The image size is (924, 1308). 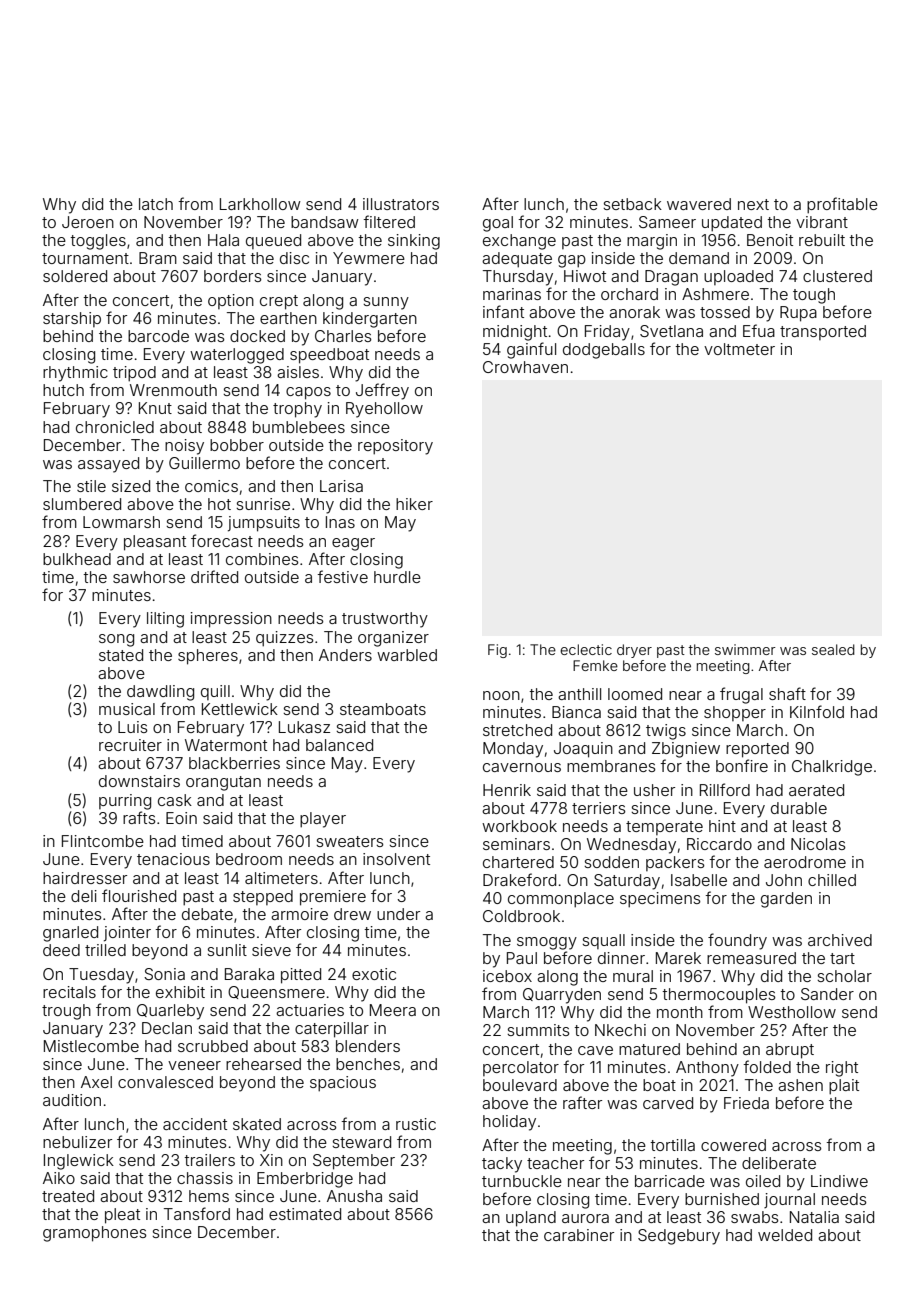 I want to click on illustrators, so click(x=401, y=204).
